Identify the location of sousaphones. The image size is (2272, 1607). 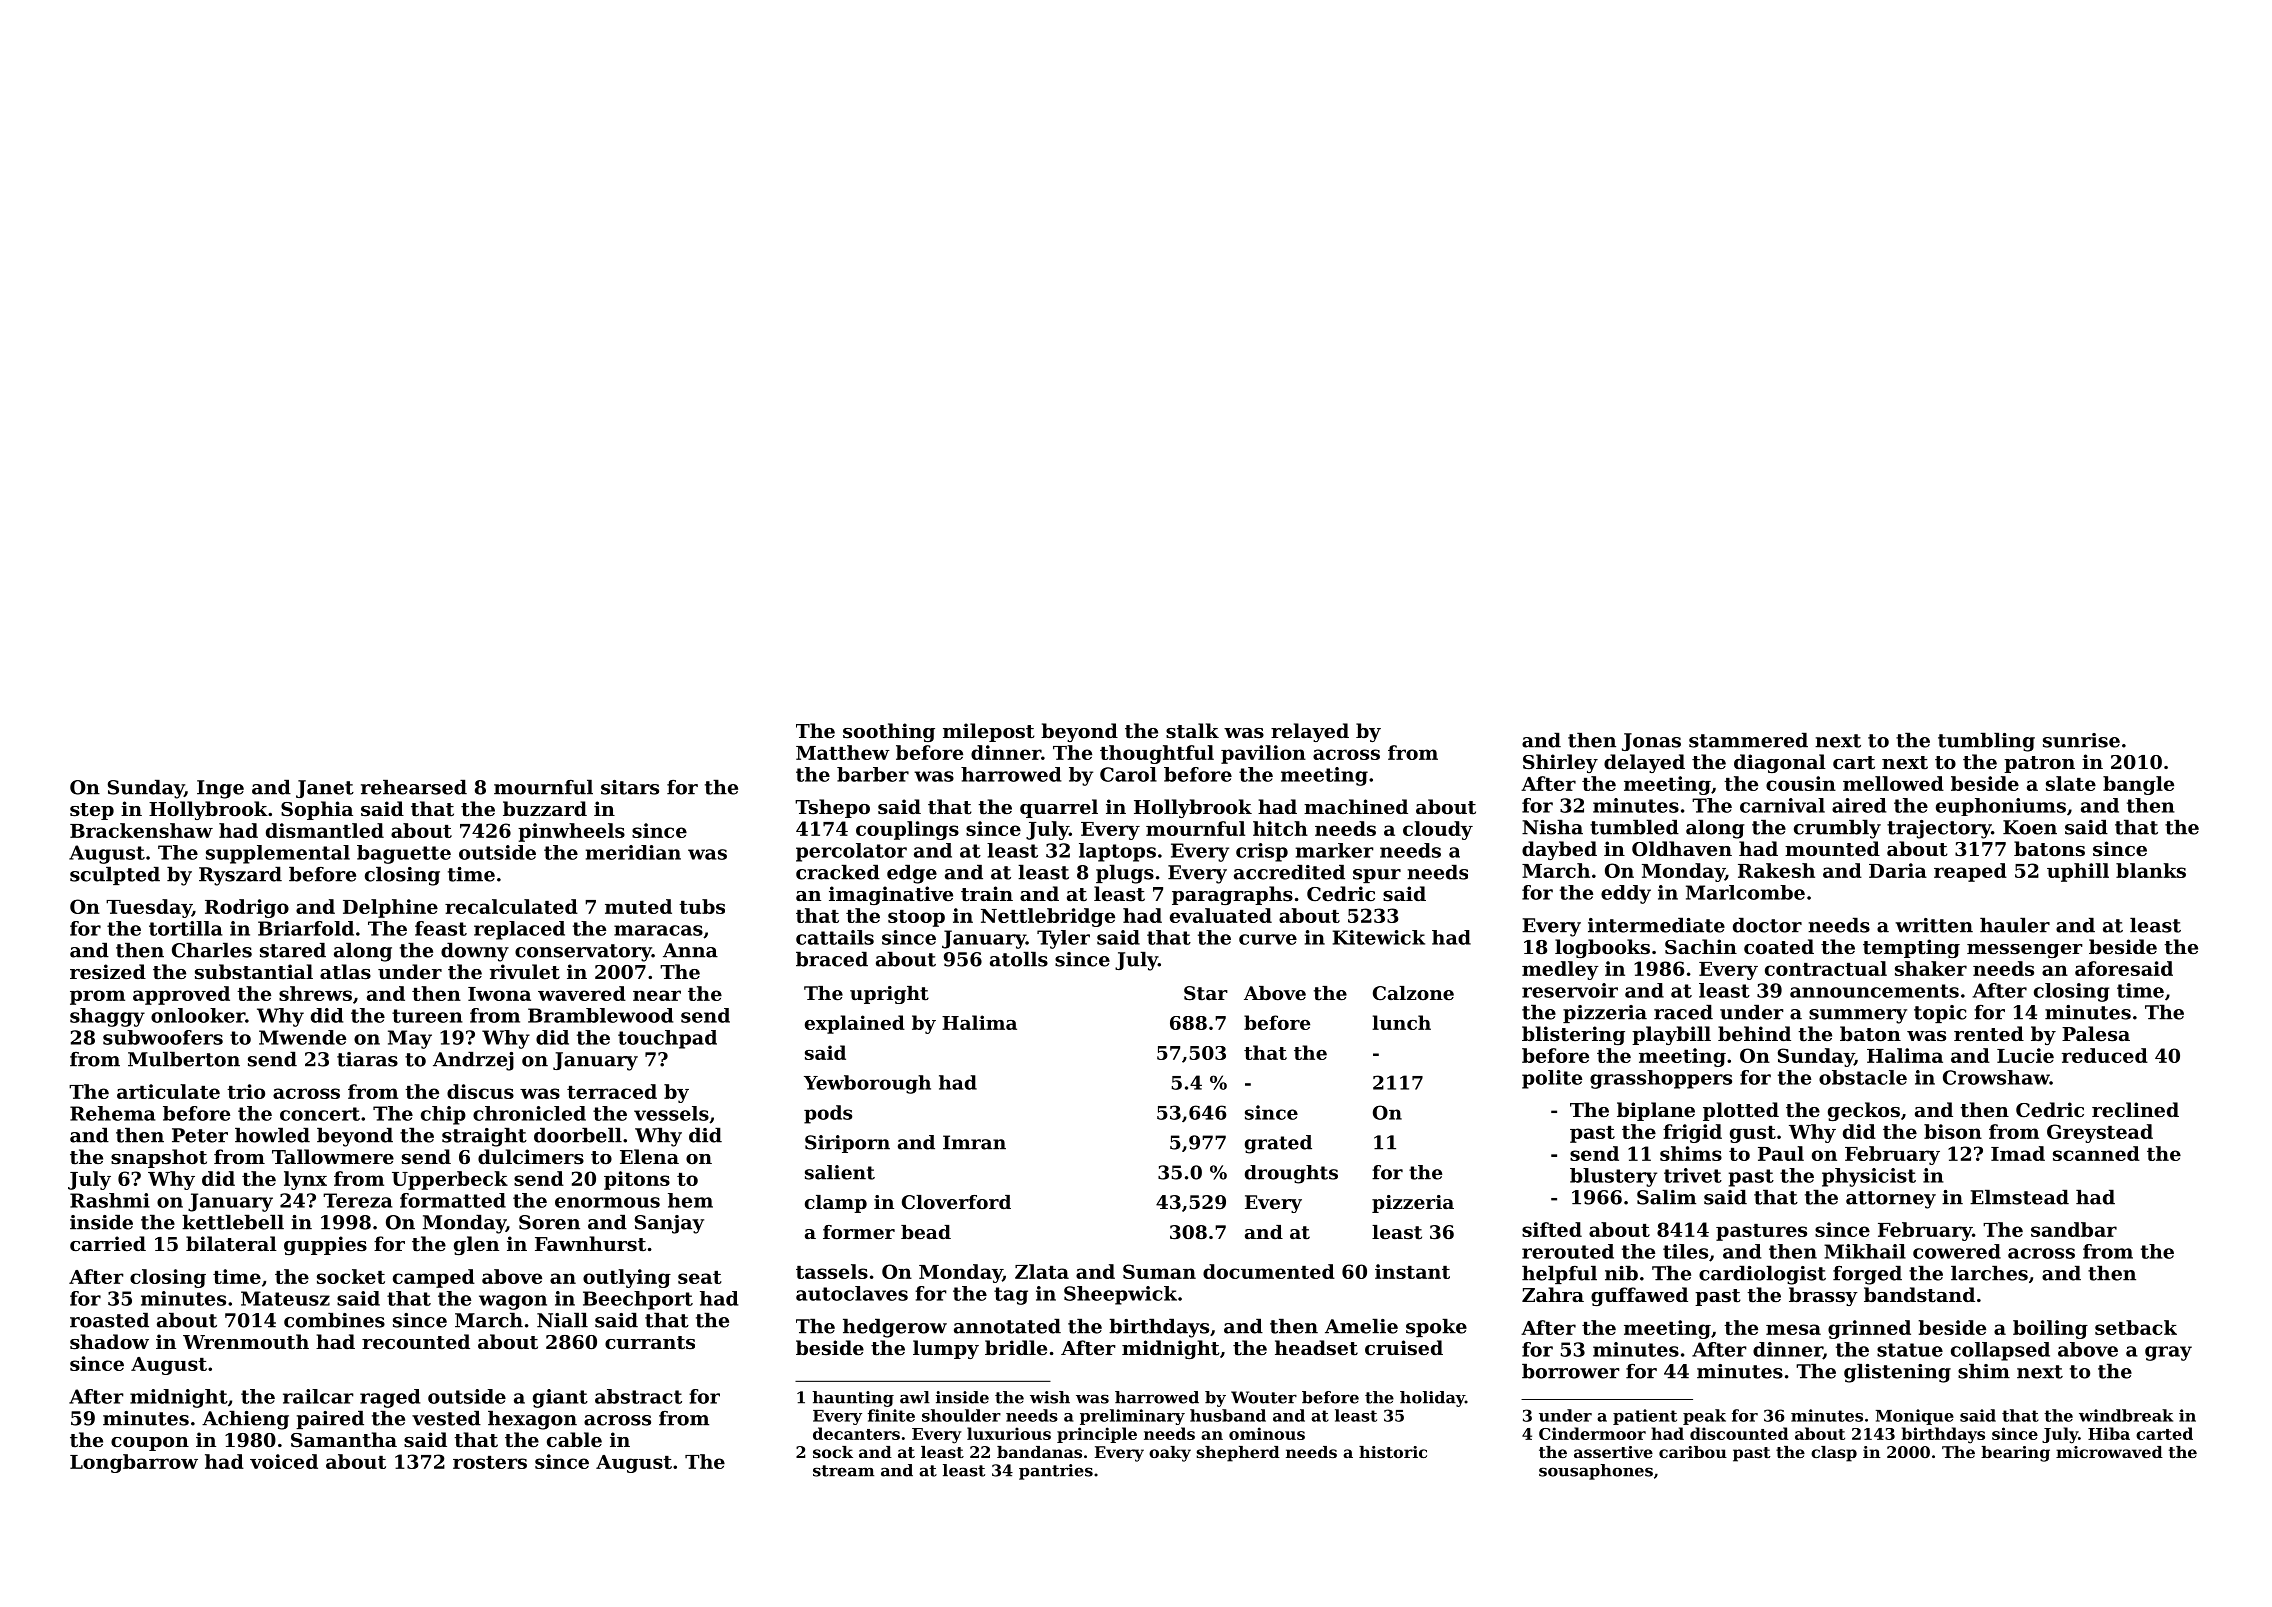
(1596, 1472).
